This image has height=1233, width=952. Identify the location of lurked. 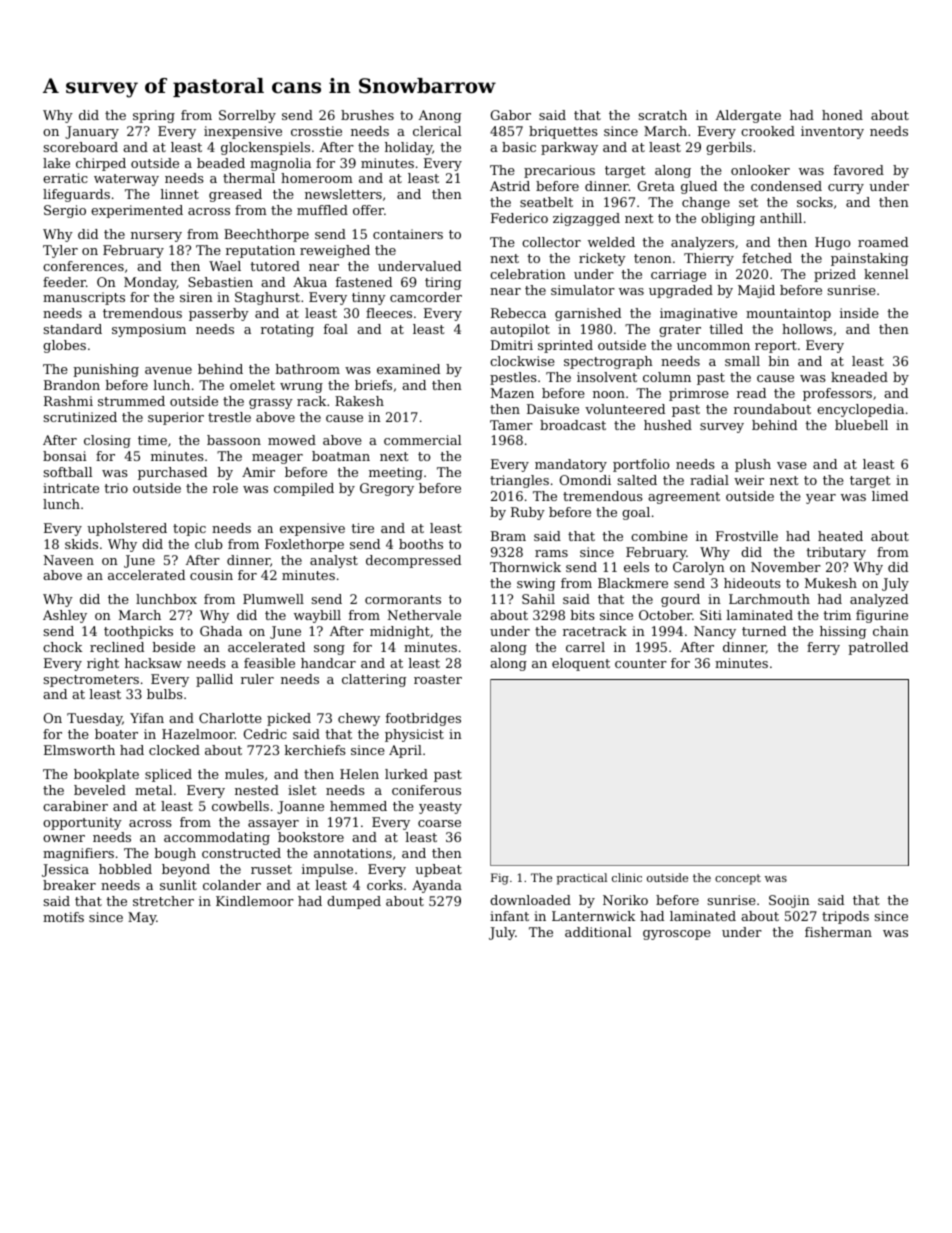
(406, 774).
